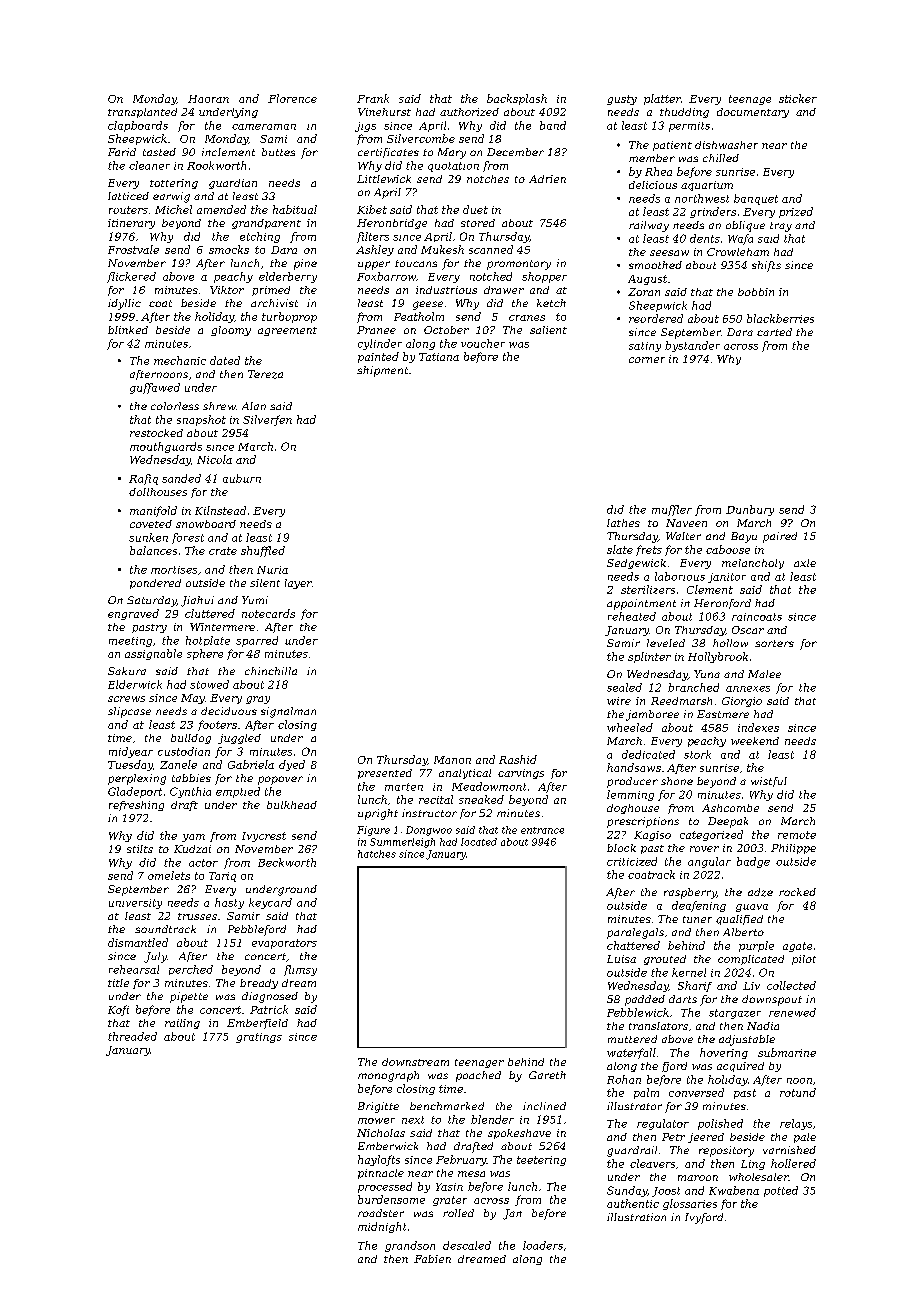  I want to click on Rashid, so click(518, 759).
